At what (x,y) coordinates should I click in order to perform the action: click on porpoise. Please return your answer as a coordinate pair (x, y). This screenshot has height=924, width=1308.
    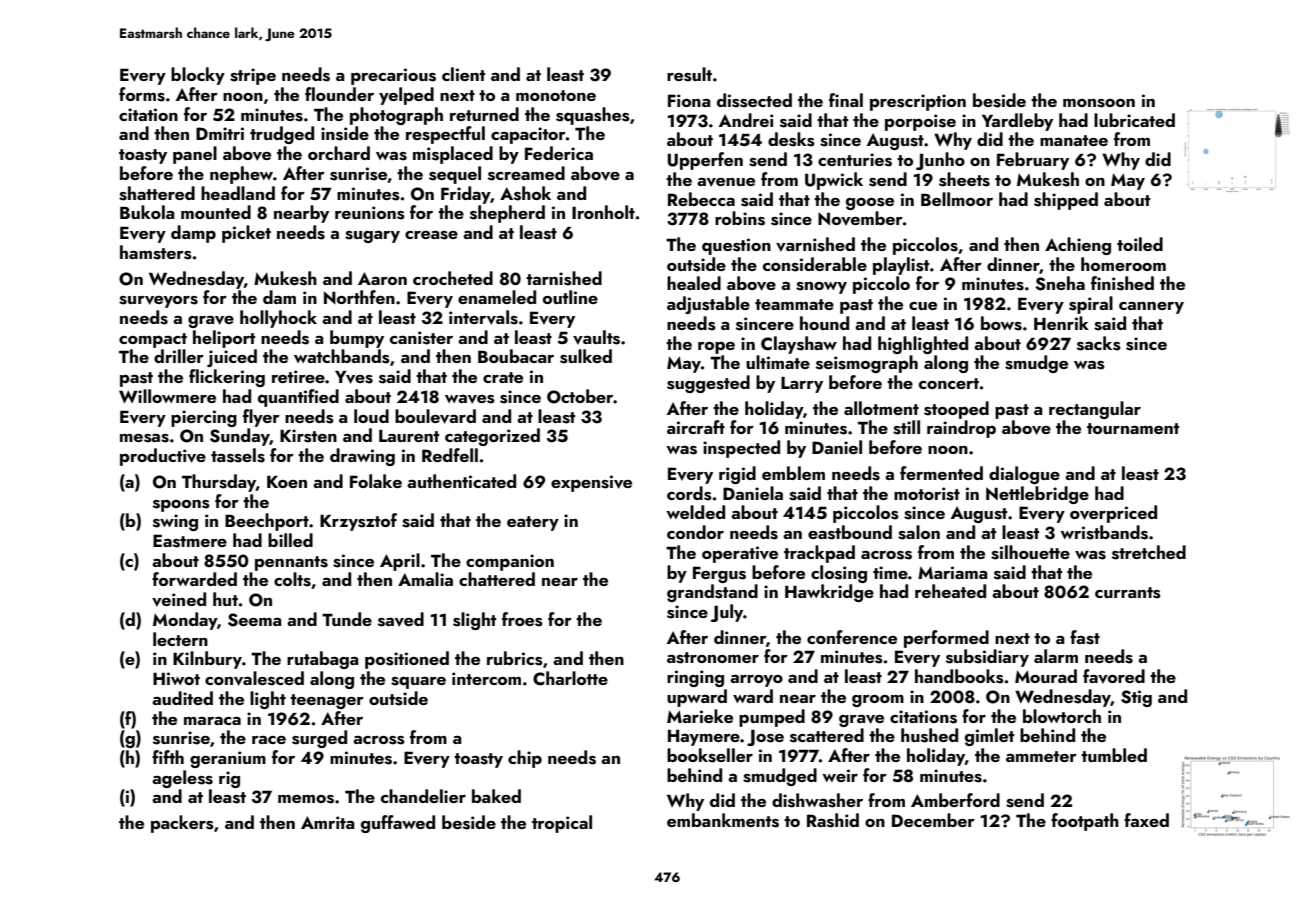
    Looking at the image, I should click on (920, 122).
